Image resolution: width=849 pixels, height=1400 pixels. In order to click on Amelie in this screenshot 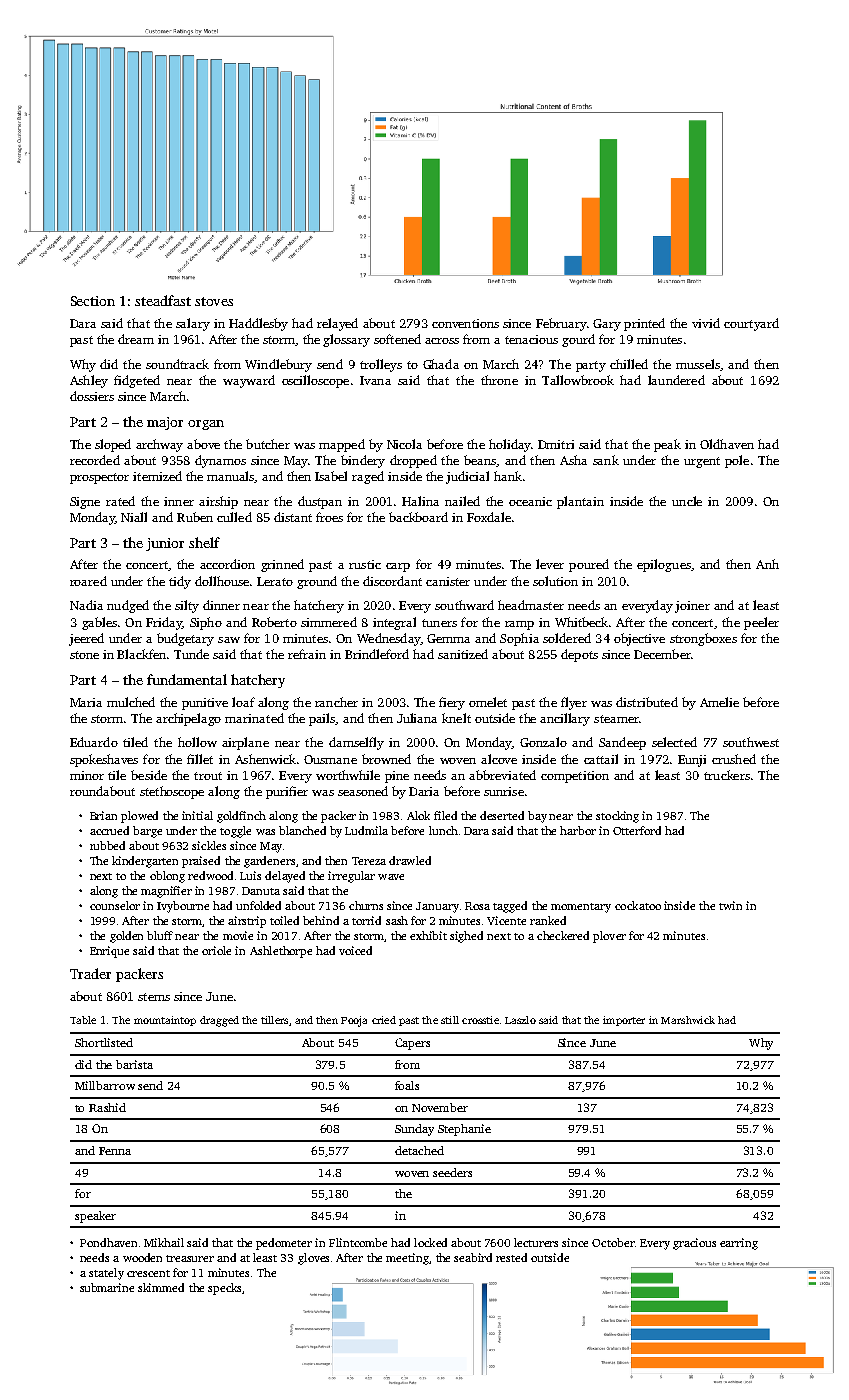, I will do `click(719, 702)`.
